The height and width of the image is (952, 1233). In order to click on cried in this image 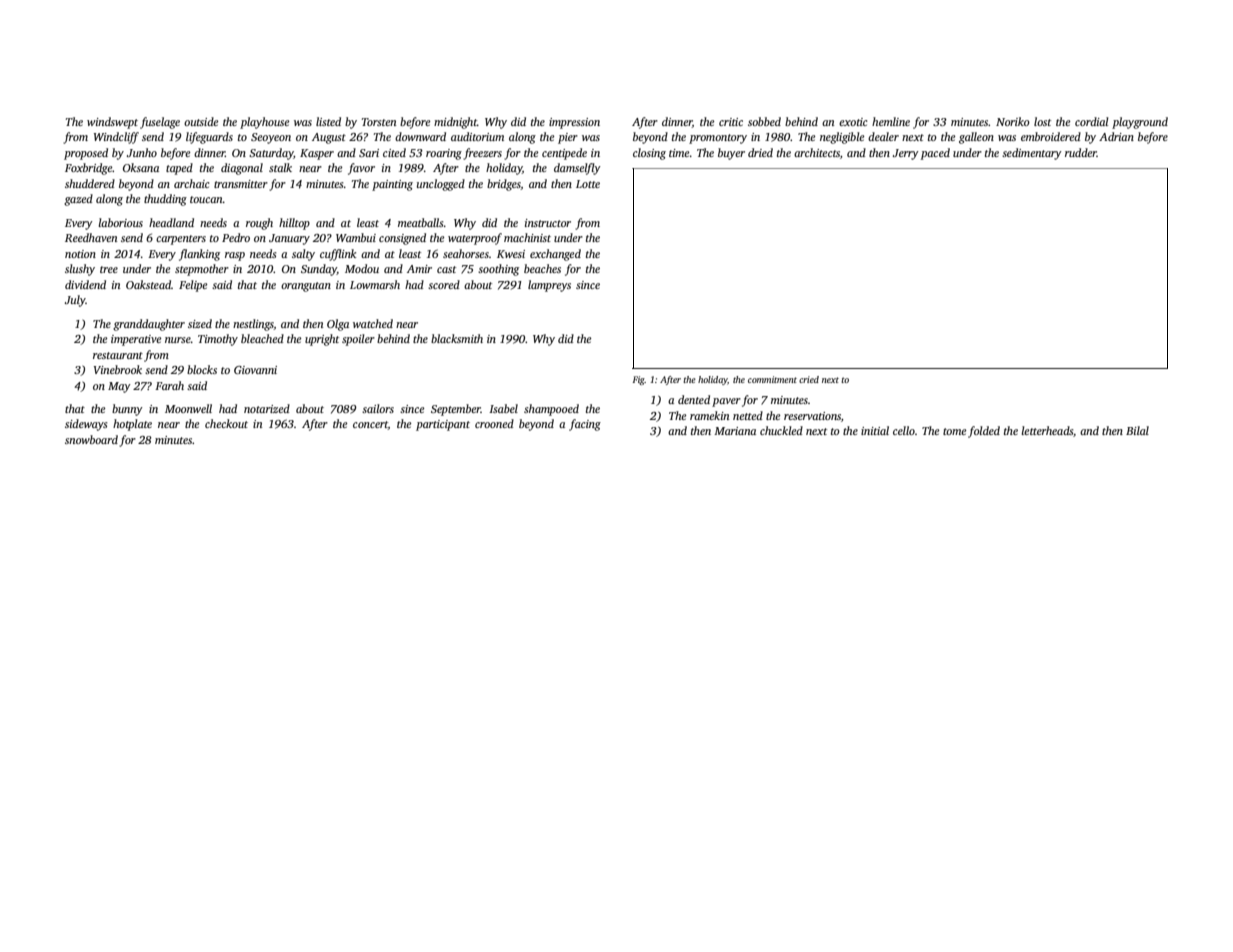, I will do `click(809, 379)`.
